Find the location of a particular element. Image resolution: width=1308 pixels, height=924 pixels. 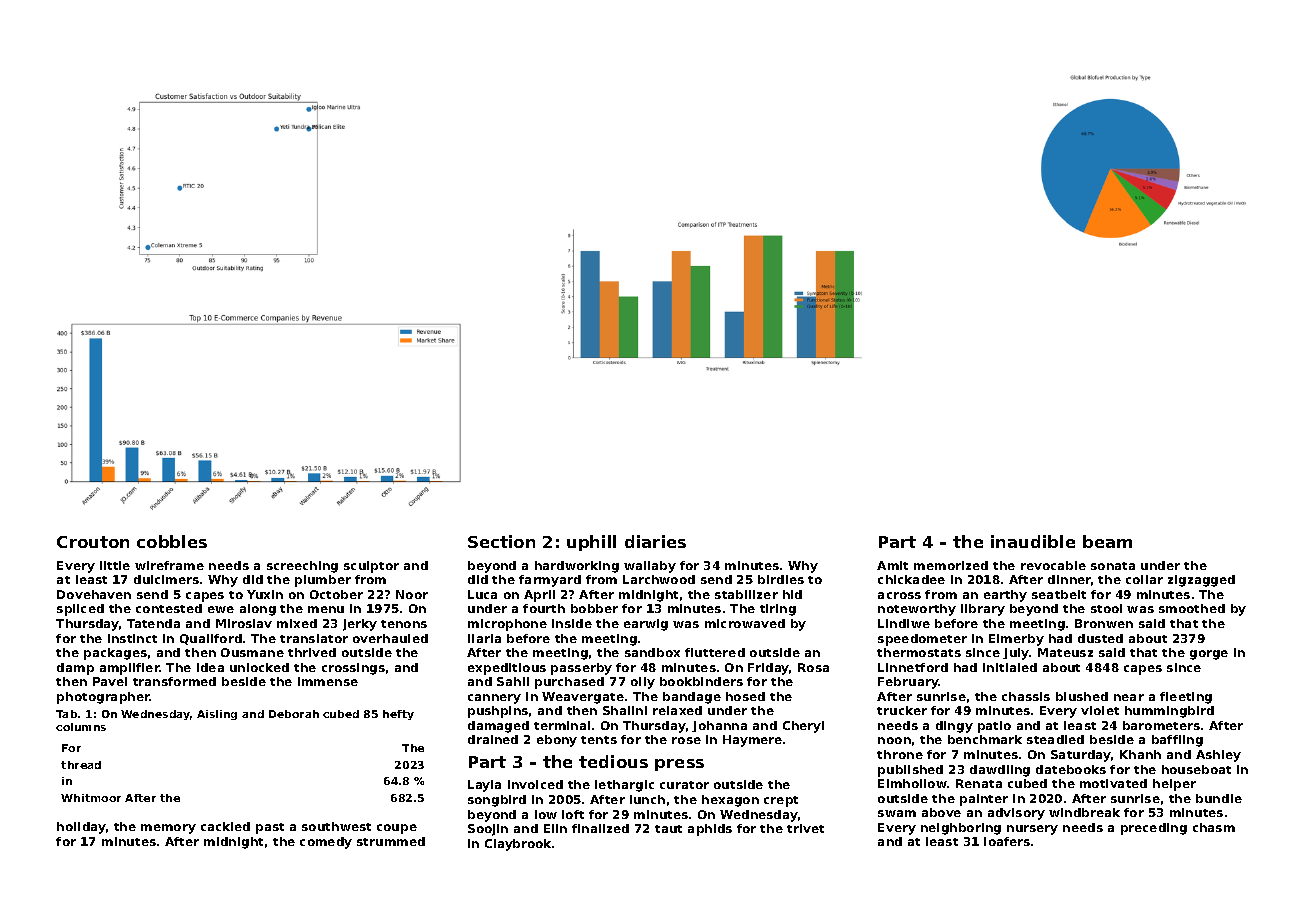

Haymere is located at coordinates (752, 741).
